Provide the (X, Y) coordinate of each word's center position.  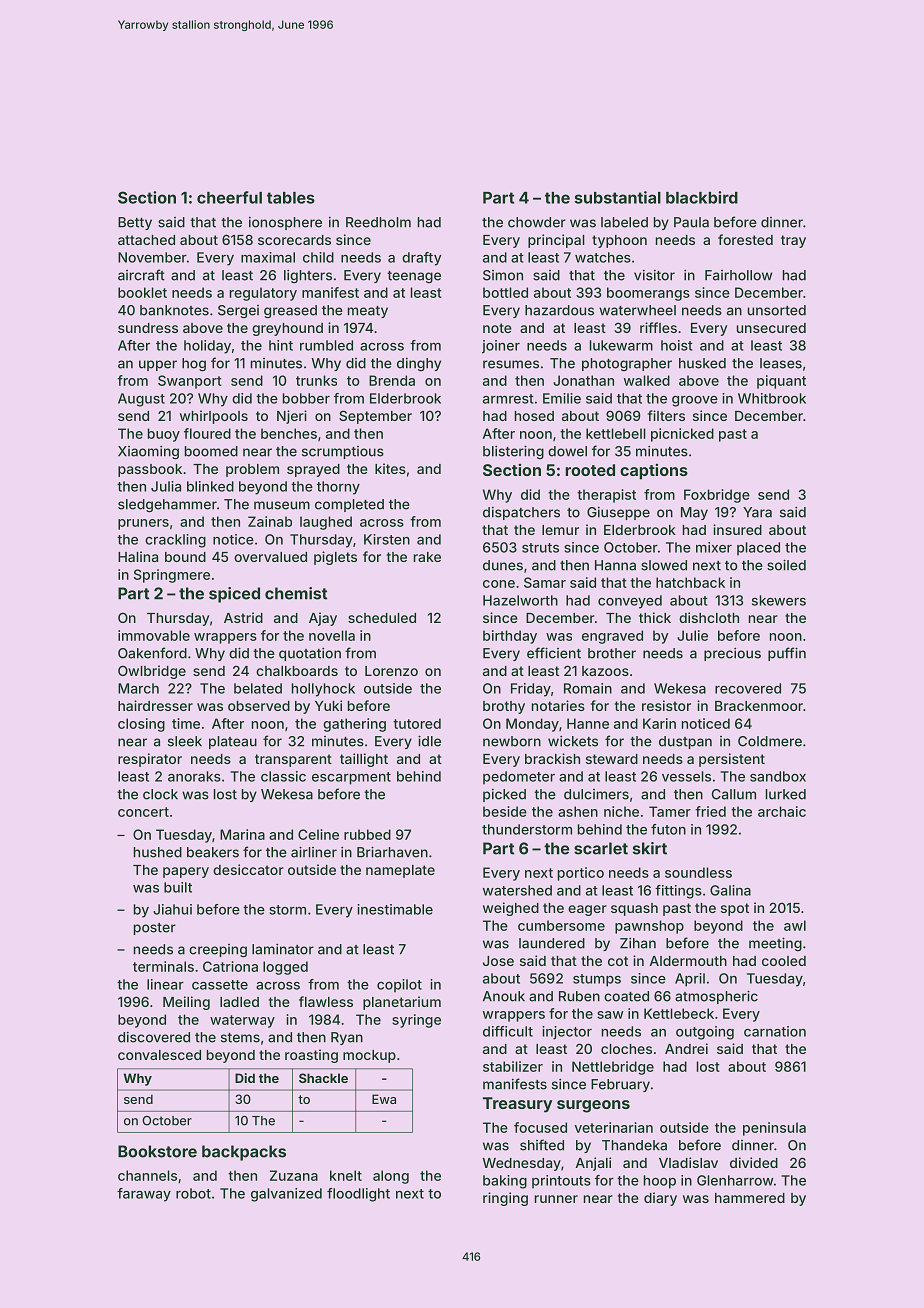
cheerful (229, 197)
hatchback (690, 582)
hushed (158, 852)
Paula (691, 222)
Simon (503, 275)
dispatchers (521, 513)
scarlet (601, 848)
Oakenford (152, 653)
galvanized (286, 1195)
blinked (210, 486)
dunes (503, 565)
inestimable (395, 909)
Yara (757, 512)
